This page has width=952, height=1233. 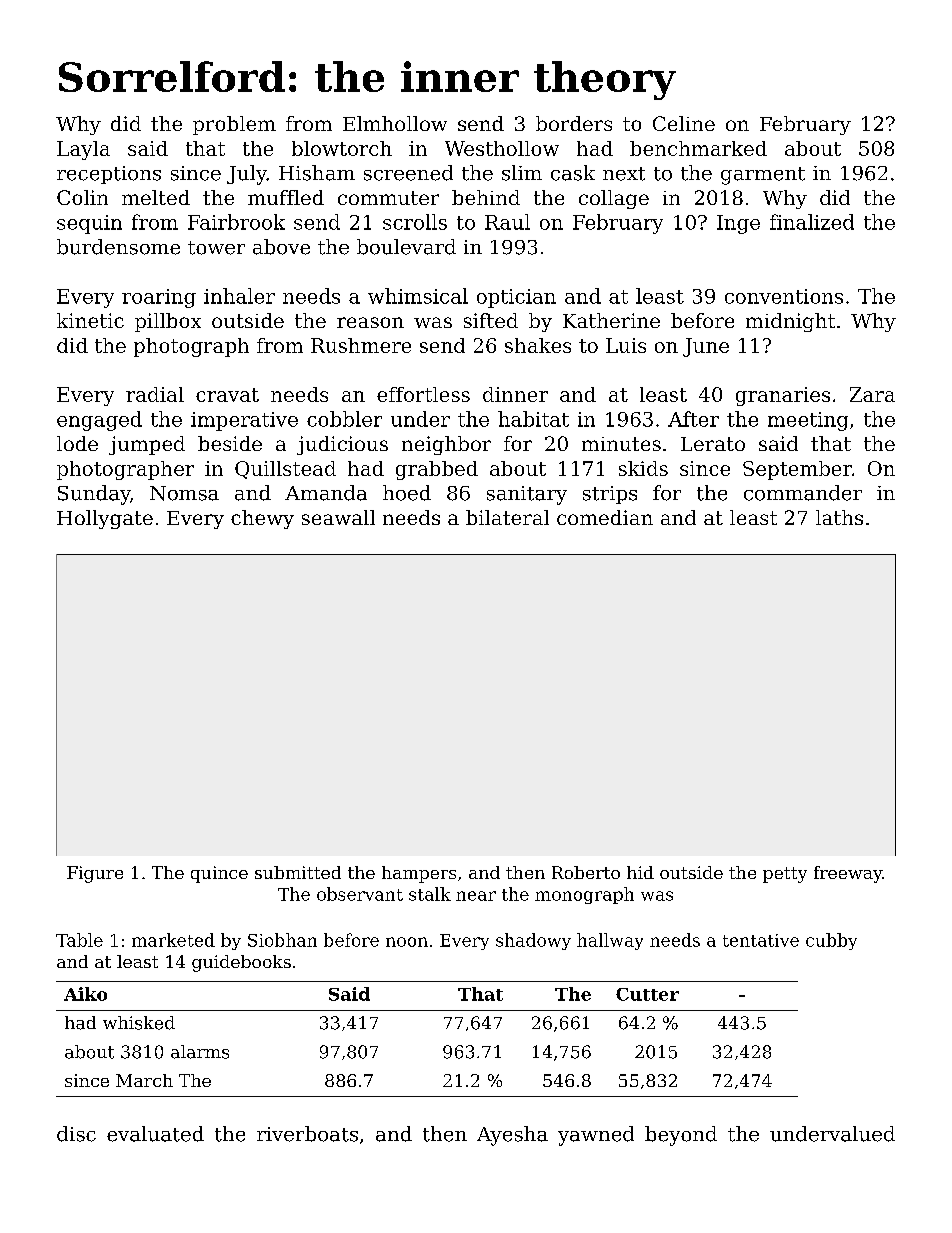 What do you see at coordinates (419, 874) in the page?
I see `hampers` at bounding box center [419, 874].
